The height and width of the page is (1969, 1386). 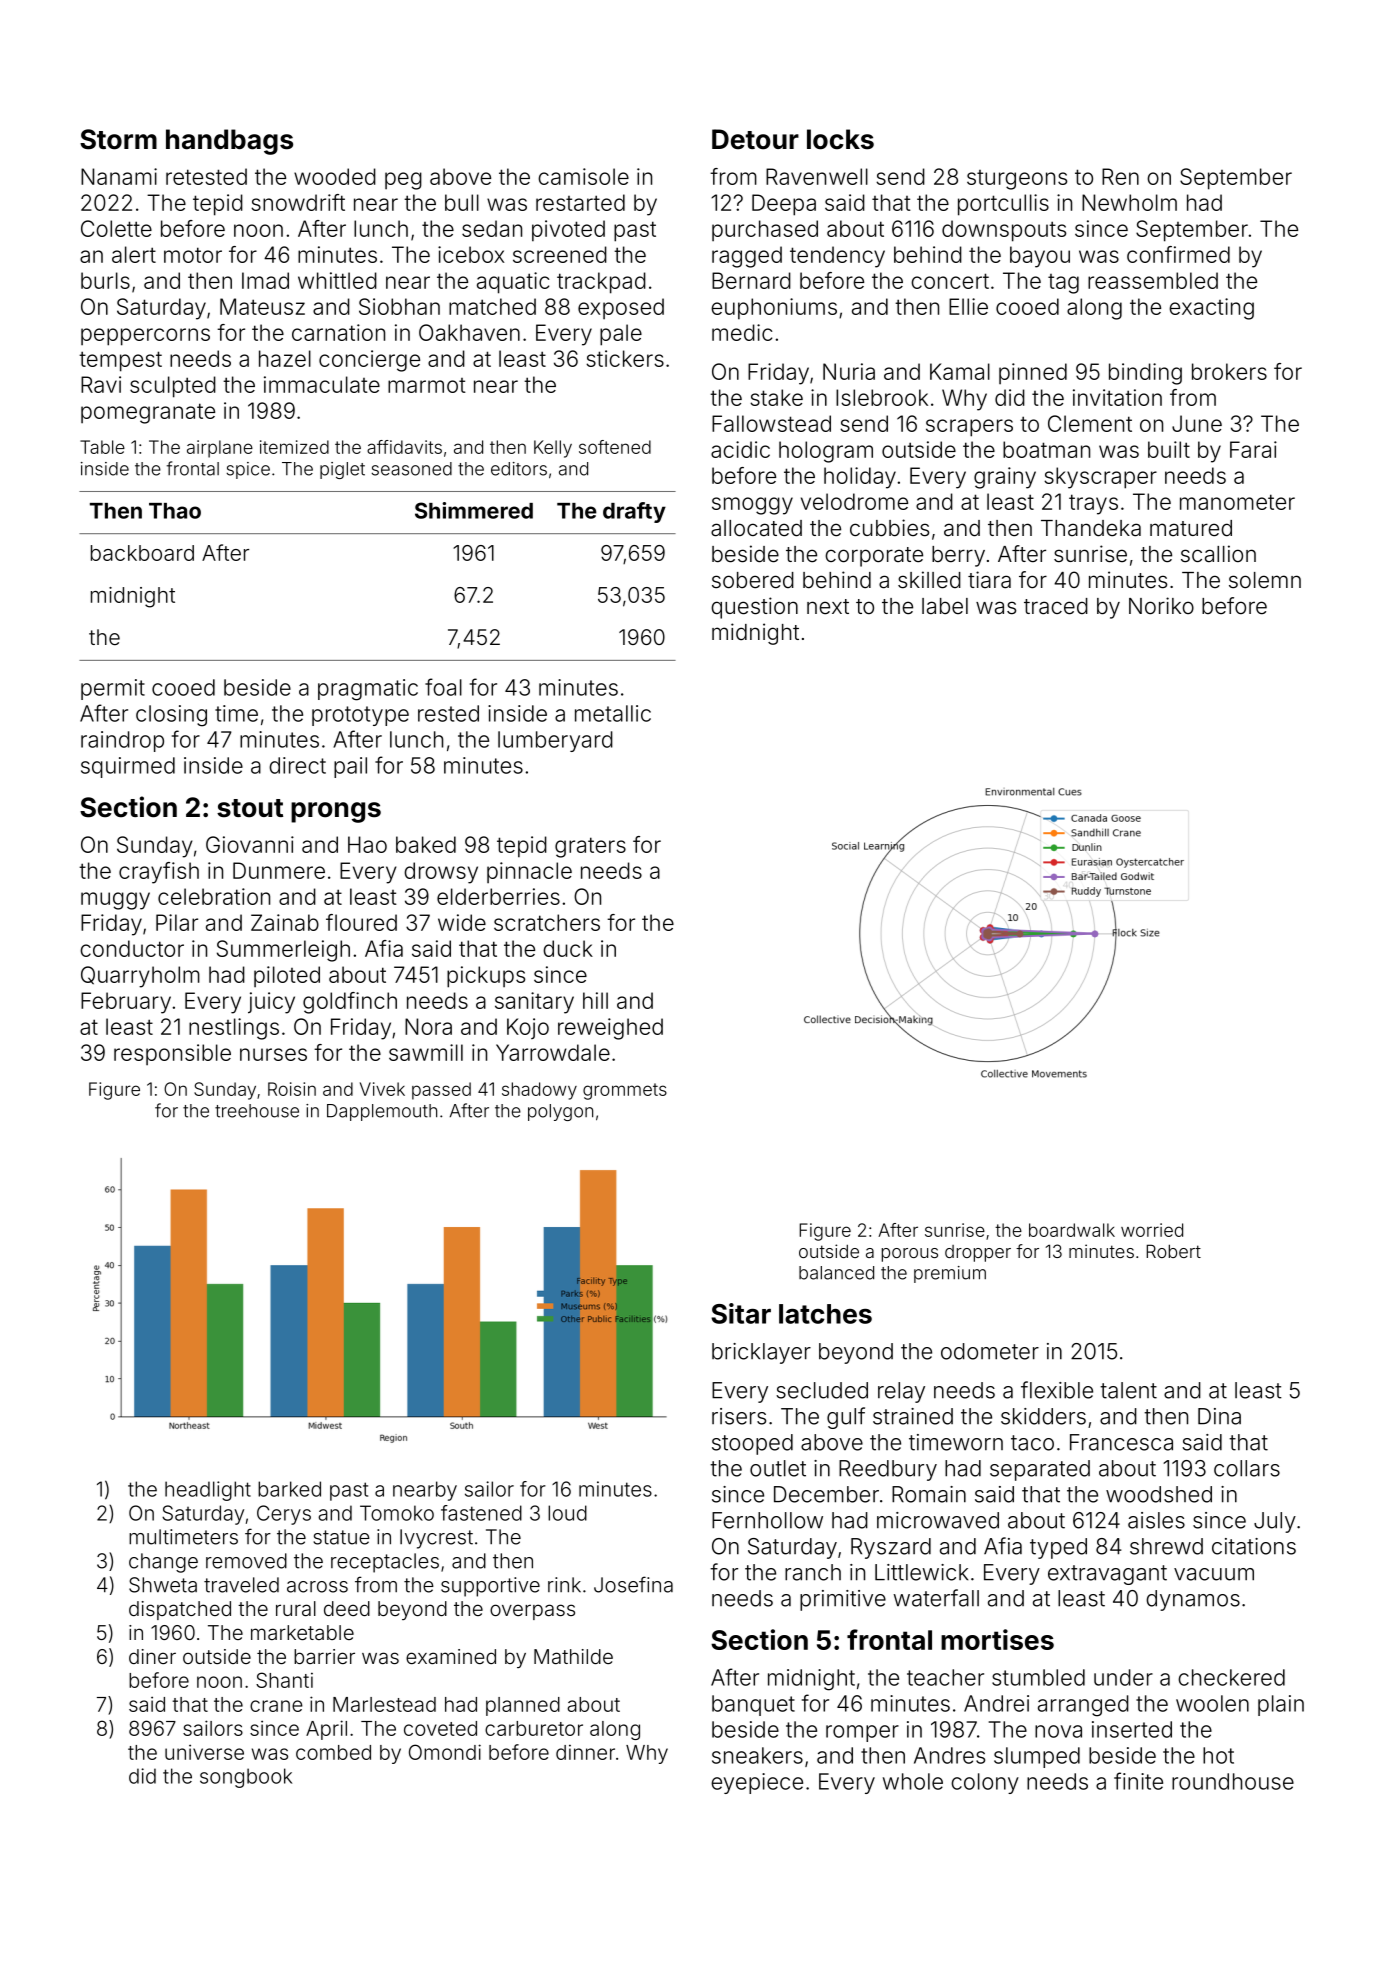 I want to click on Nanami, so click(x=119, y=176).
